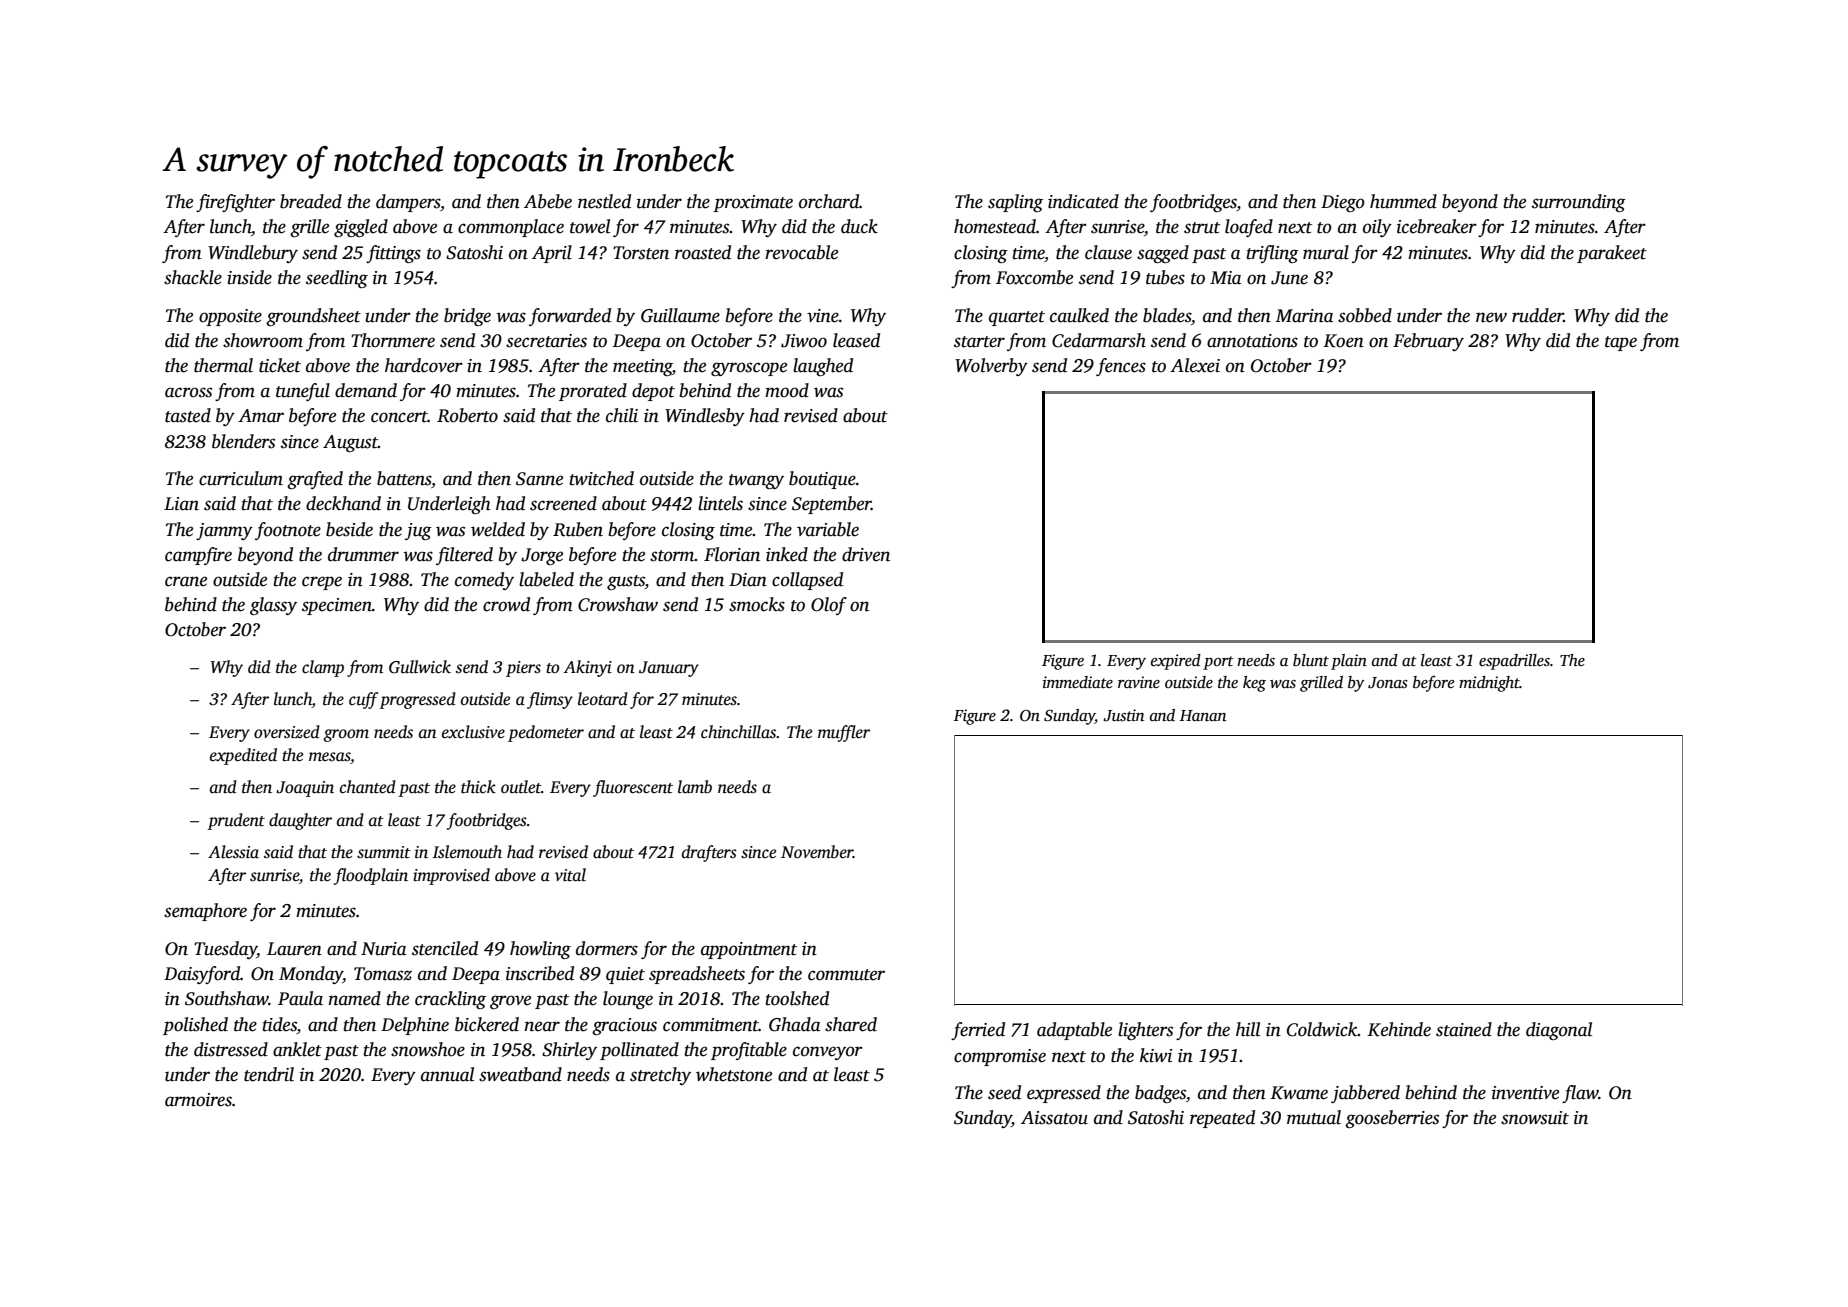 Image resolution: width=1848 pixels, height=1307 pixels. What do you see at coordinates (546, 733) in the screenshot?
I see `pedometer` at bounding box center [546, 733].
